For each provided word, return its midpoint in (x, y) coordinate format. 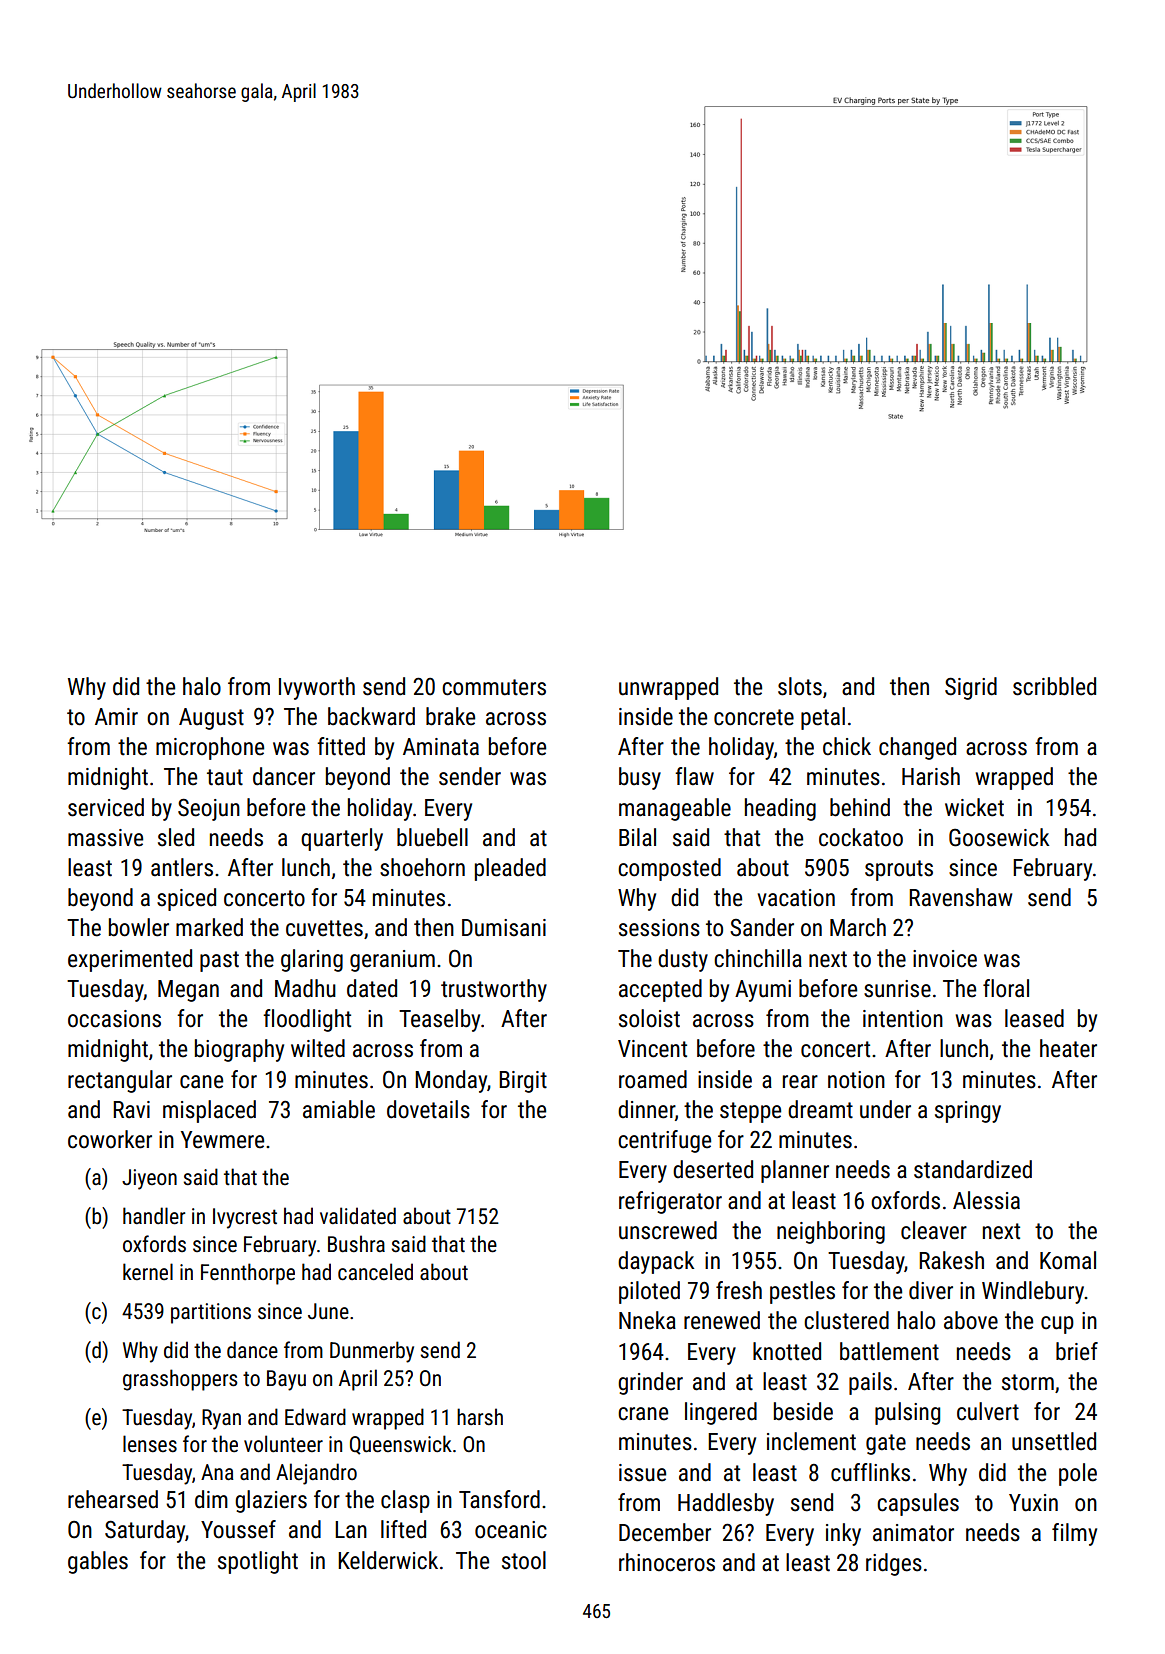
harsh (480, 1417)
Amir (116, 716)
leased (1034, 1018)
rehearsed (113, 1499)
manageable (675, 809)
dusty (683, 960)
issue (642, 1473)
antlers (182, 867)
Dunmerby (372, 1352)
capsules (918, 1504)
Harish (931, 776)
